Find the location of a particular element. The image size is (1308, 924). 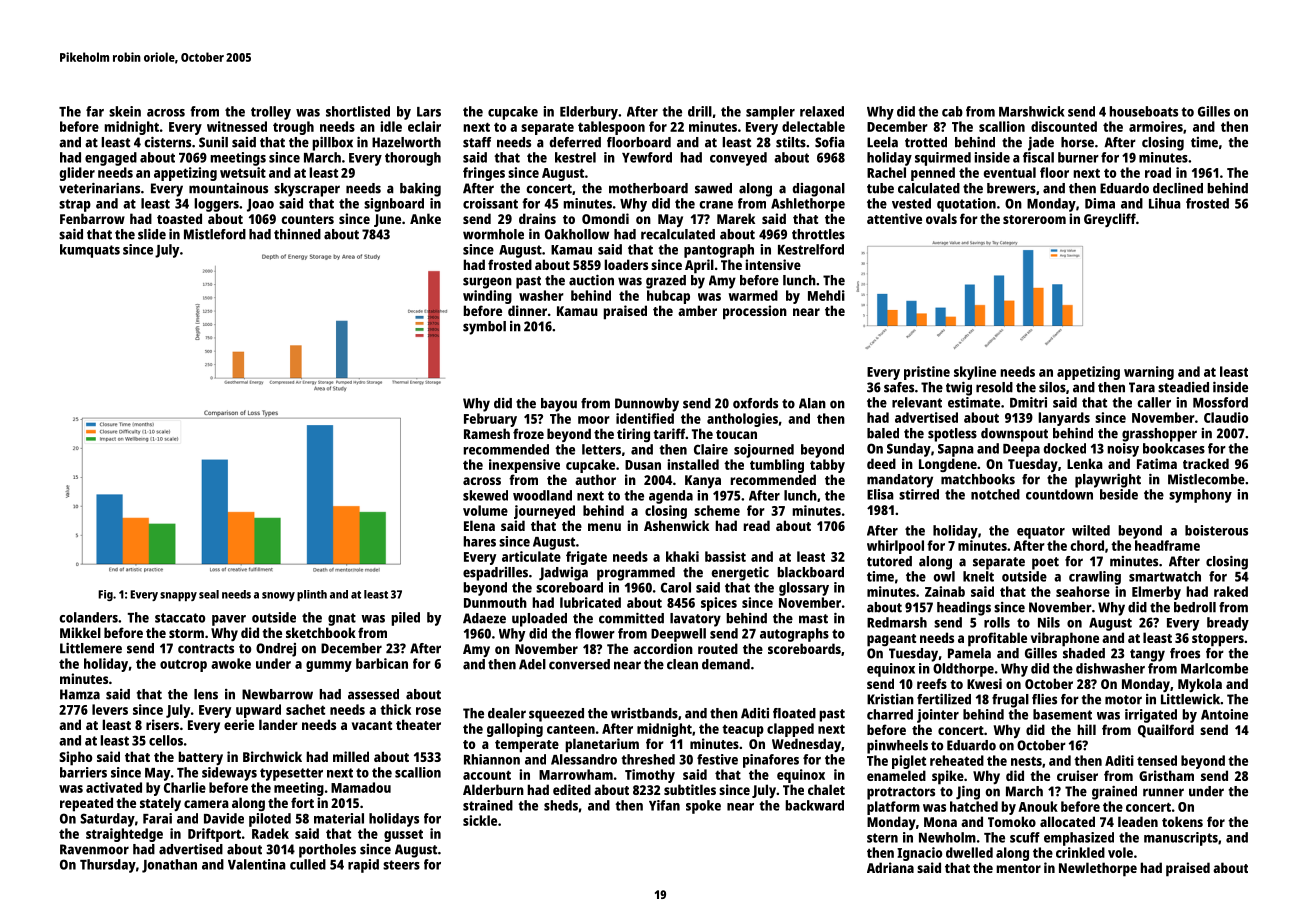

bassist is located at coordinates (725, 556).
